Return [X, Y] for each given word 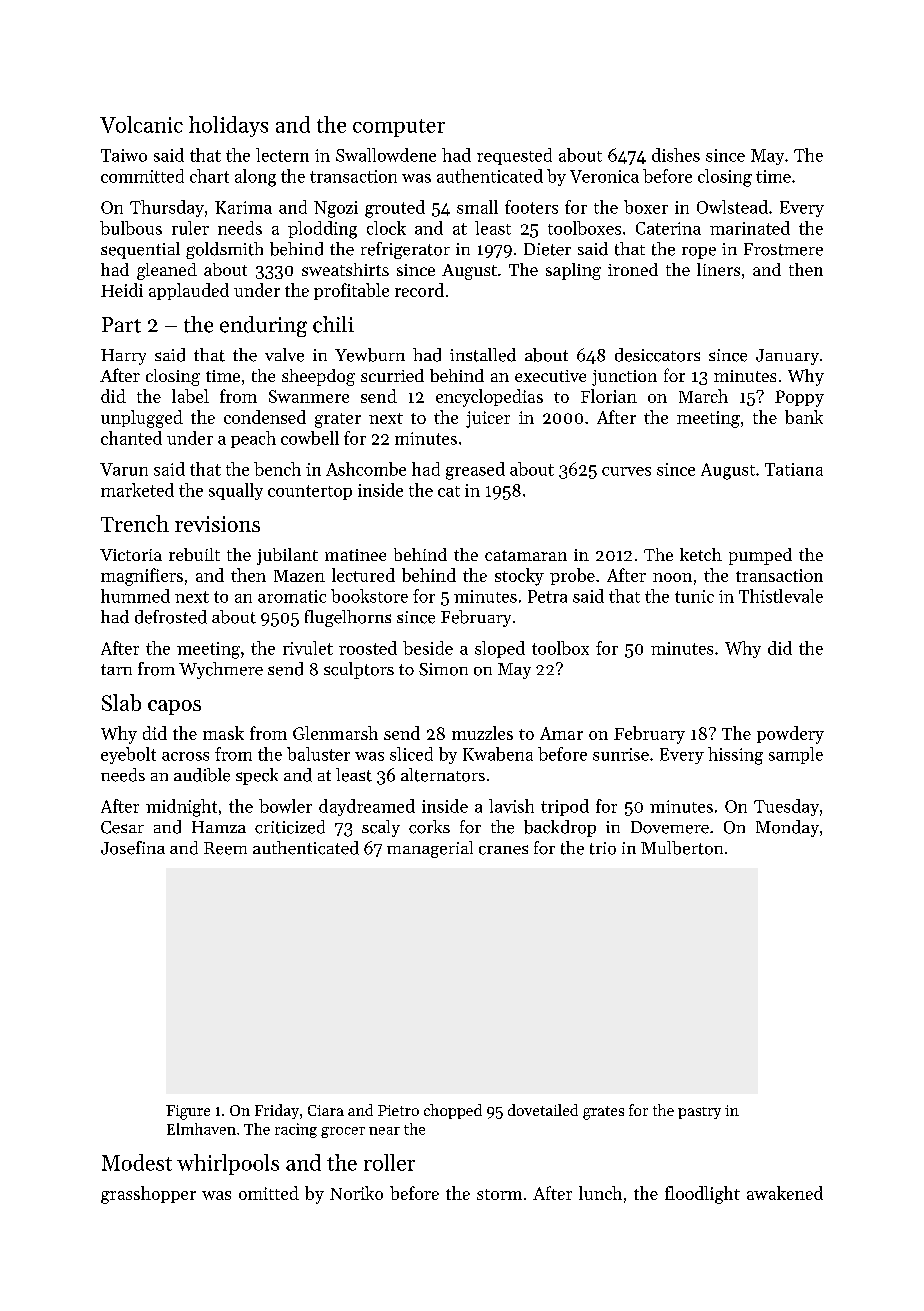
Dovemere [670, 827]
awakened [785, 1193]
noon [672, 577]
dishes [676, 155]
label [190, 396]
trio [603, 848]
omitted [269, 1193]
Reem [225, 848]
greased [475, 471]
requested [514, 156]
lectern [282, 155]
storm [499, 1194]
